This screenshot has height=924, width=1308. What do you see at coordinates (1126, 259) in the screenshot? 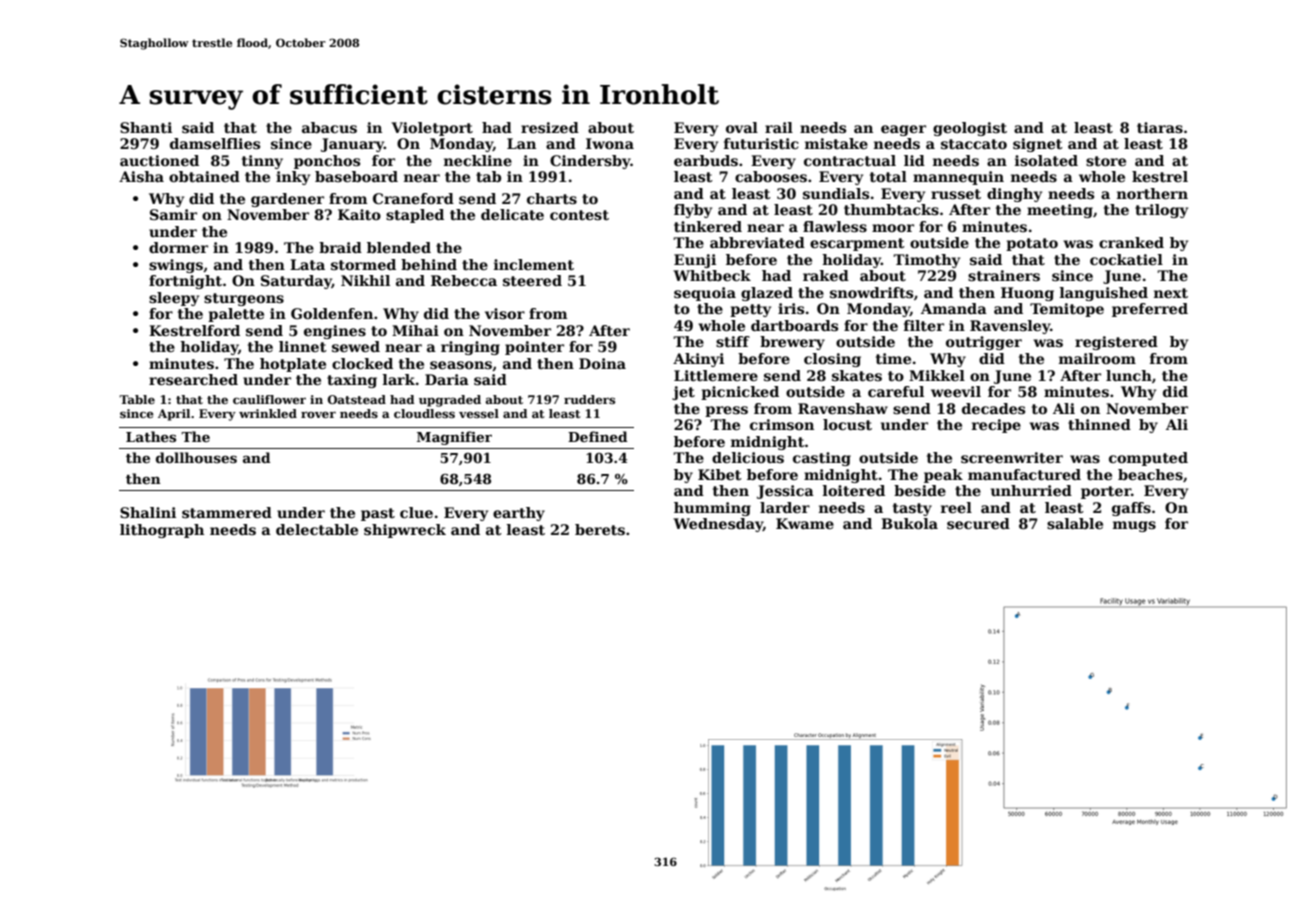
I see `cockatiel` at bounding box center [1126, 259].
